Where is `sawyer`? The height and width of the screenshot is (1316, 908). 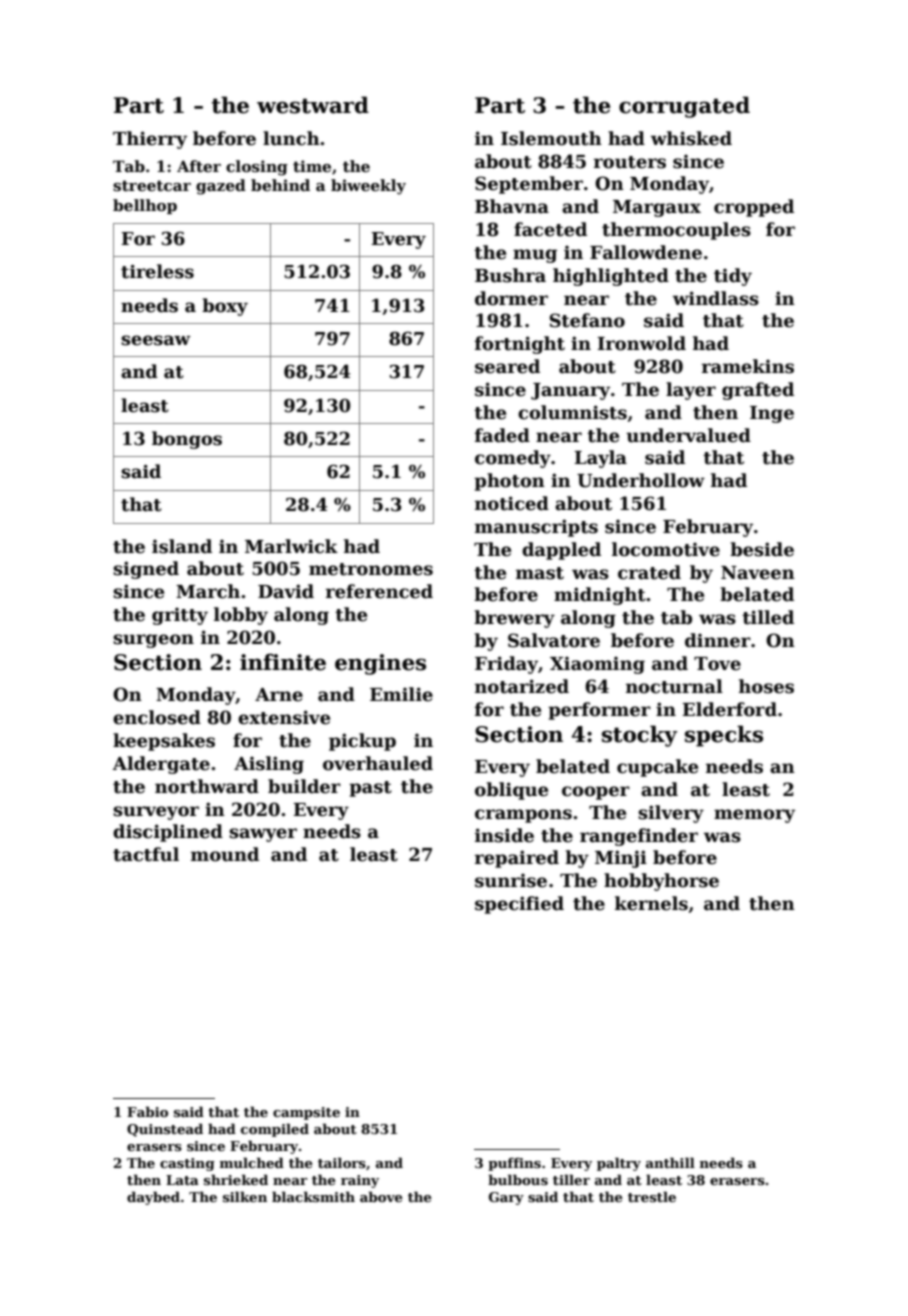 sawyer is located at coordinates (263, 835).
